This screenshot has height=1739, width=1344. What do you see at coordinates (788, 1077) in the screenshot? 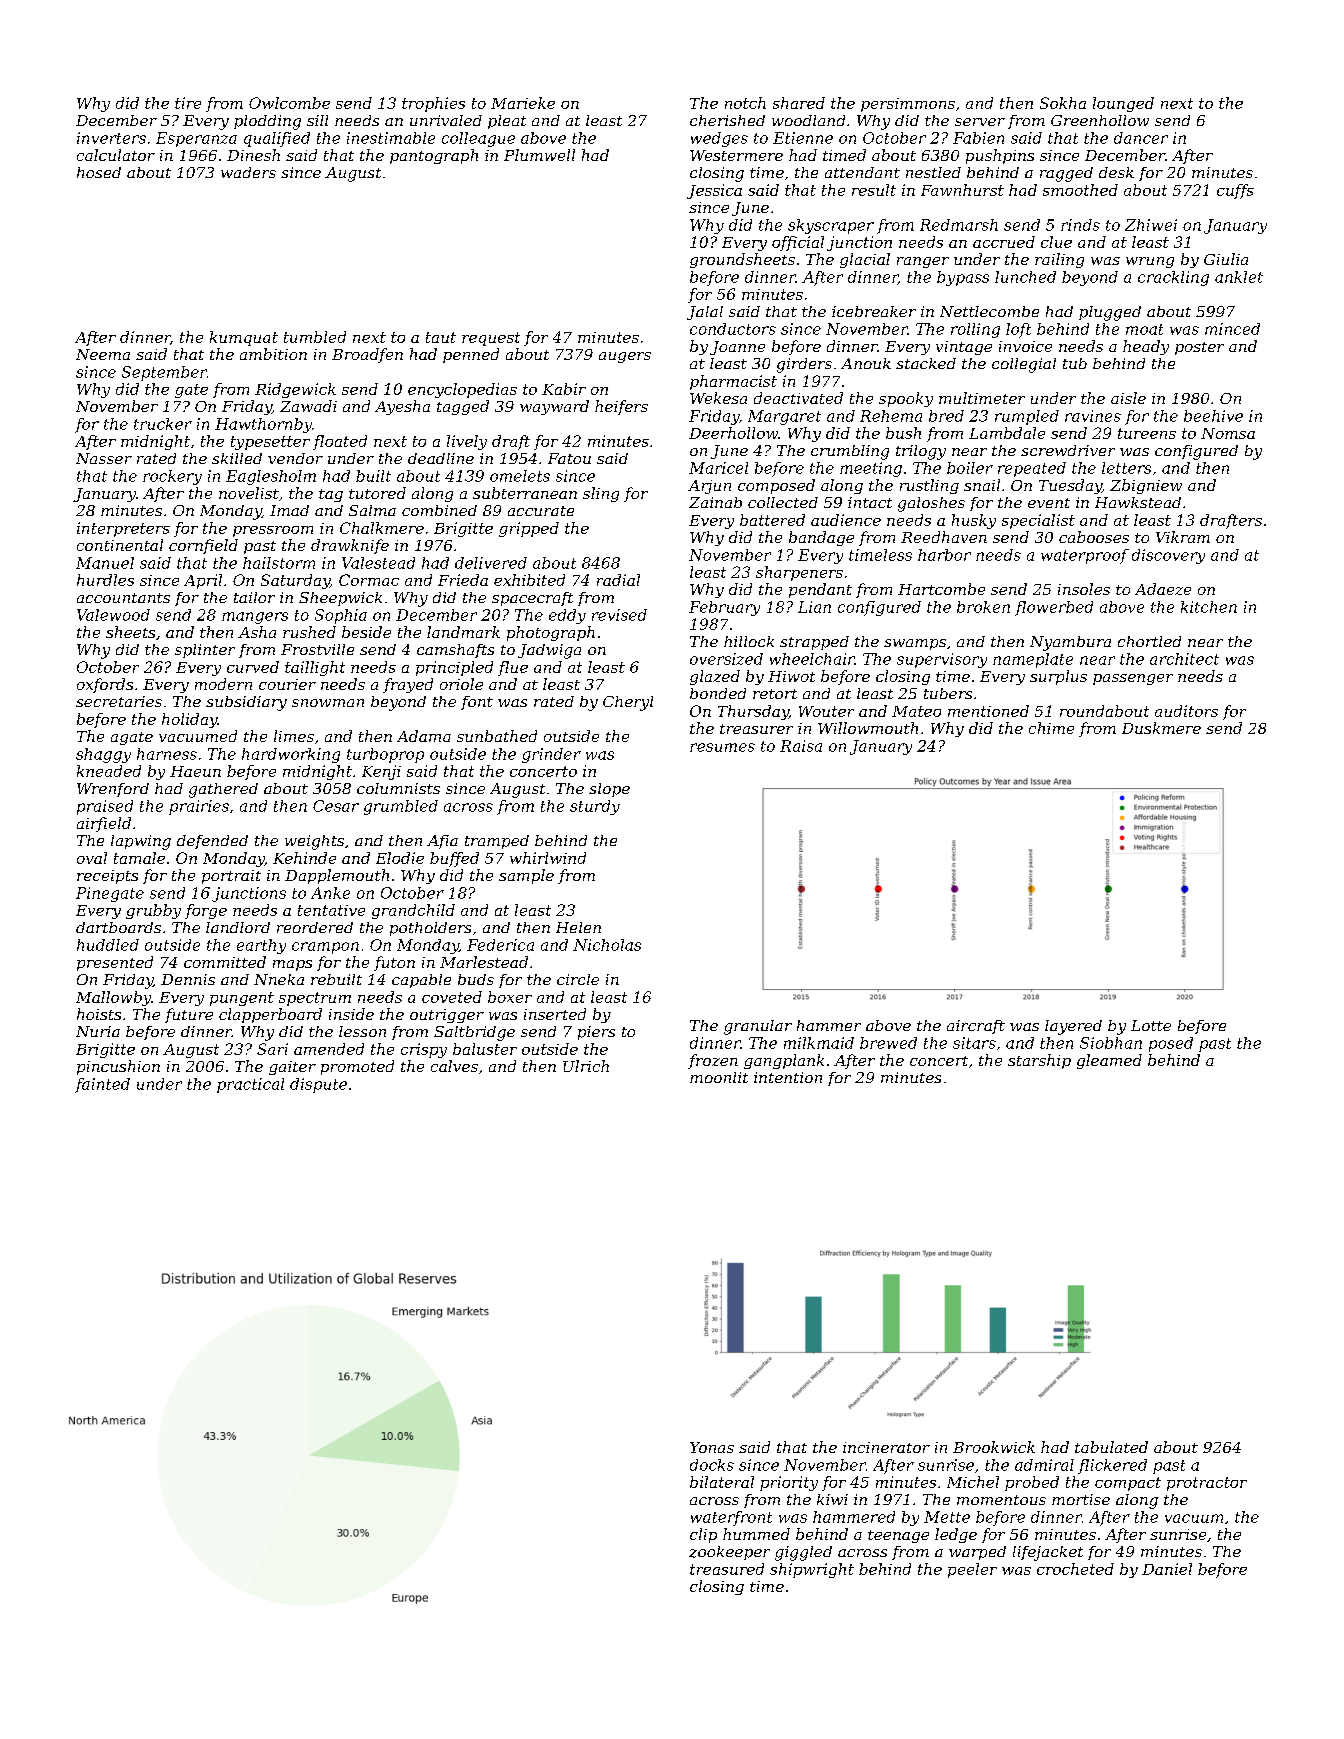
I see `intention` at bounding box center [788, 1077].
